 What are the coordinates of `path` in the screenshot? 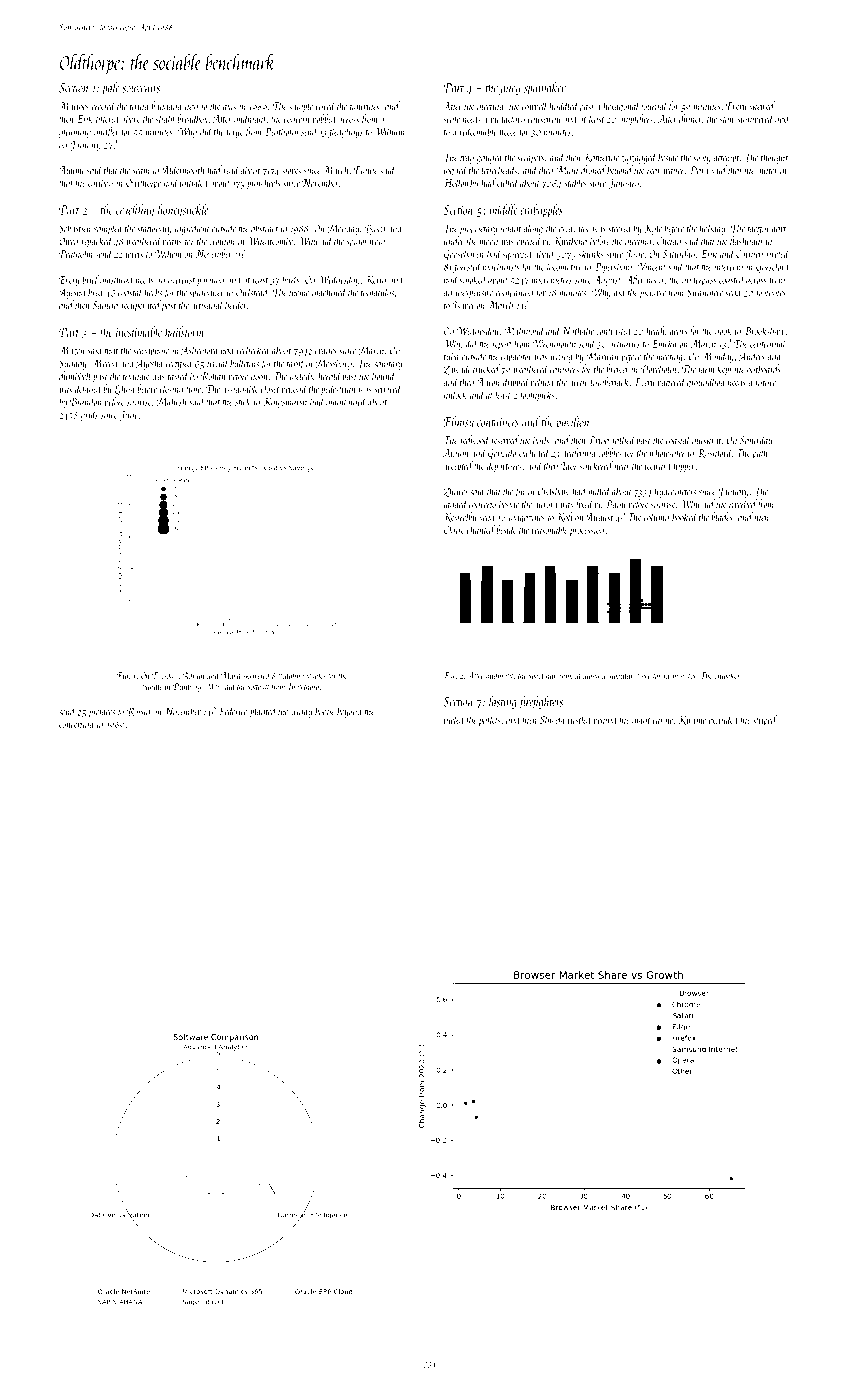 It's located at (760, 453).
